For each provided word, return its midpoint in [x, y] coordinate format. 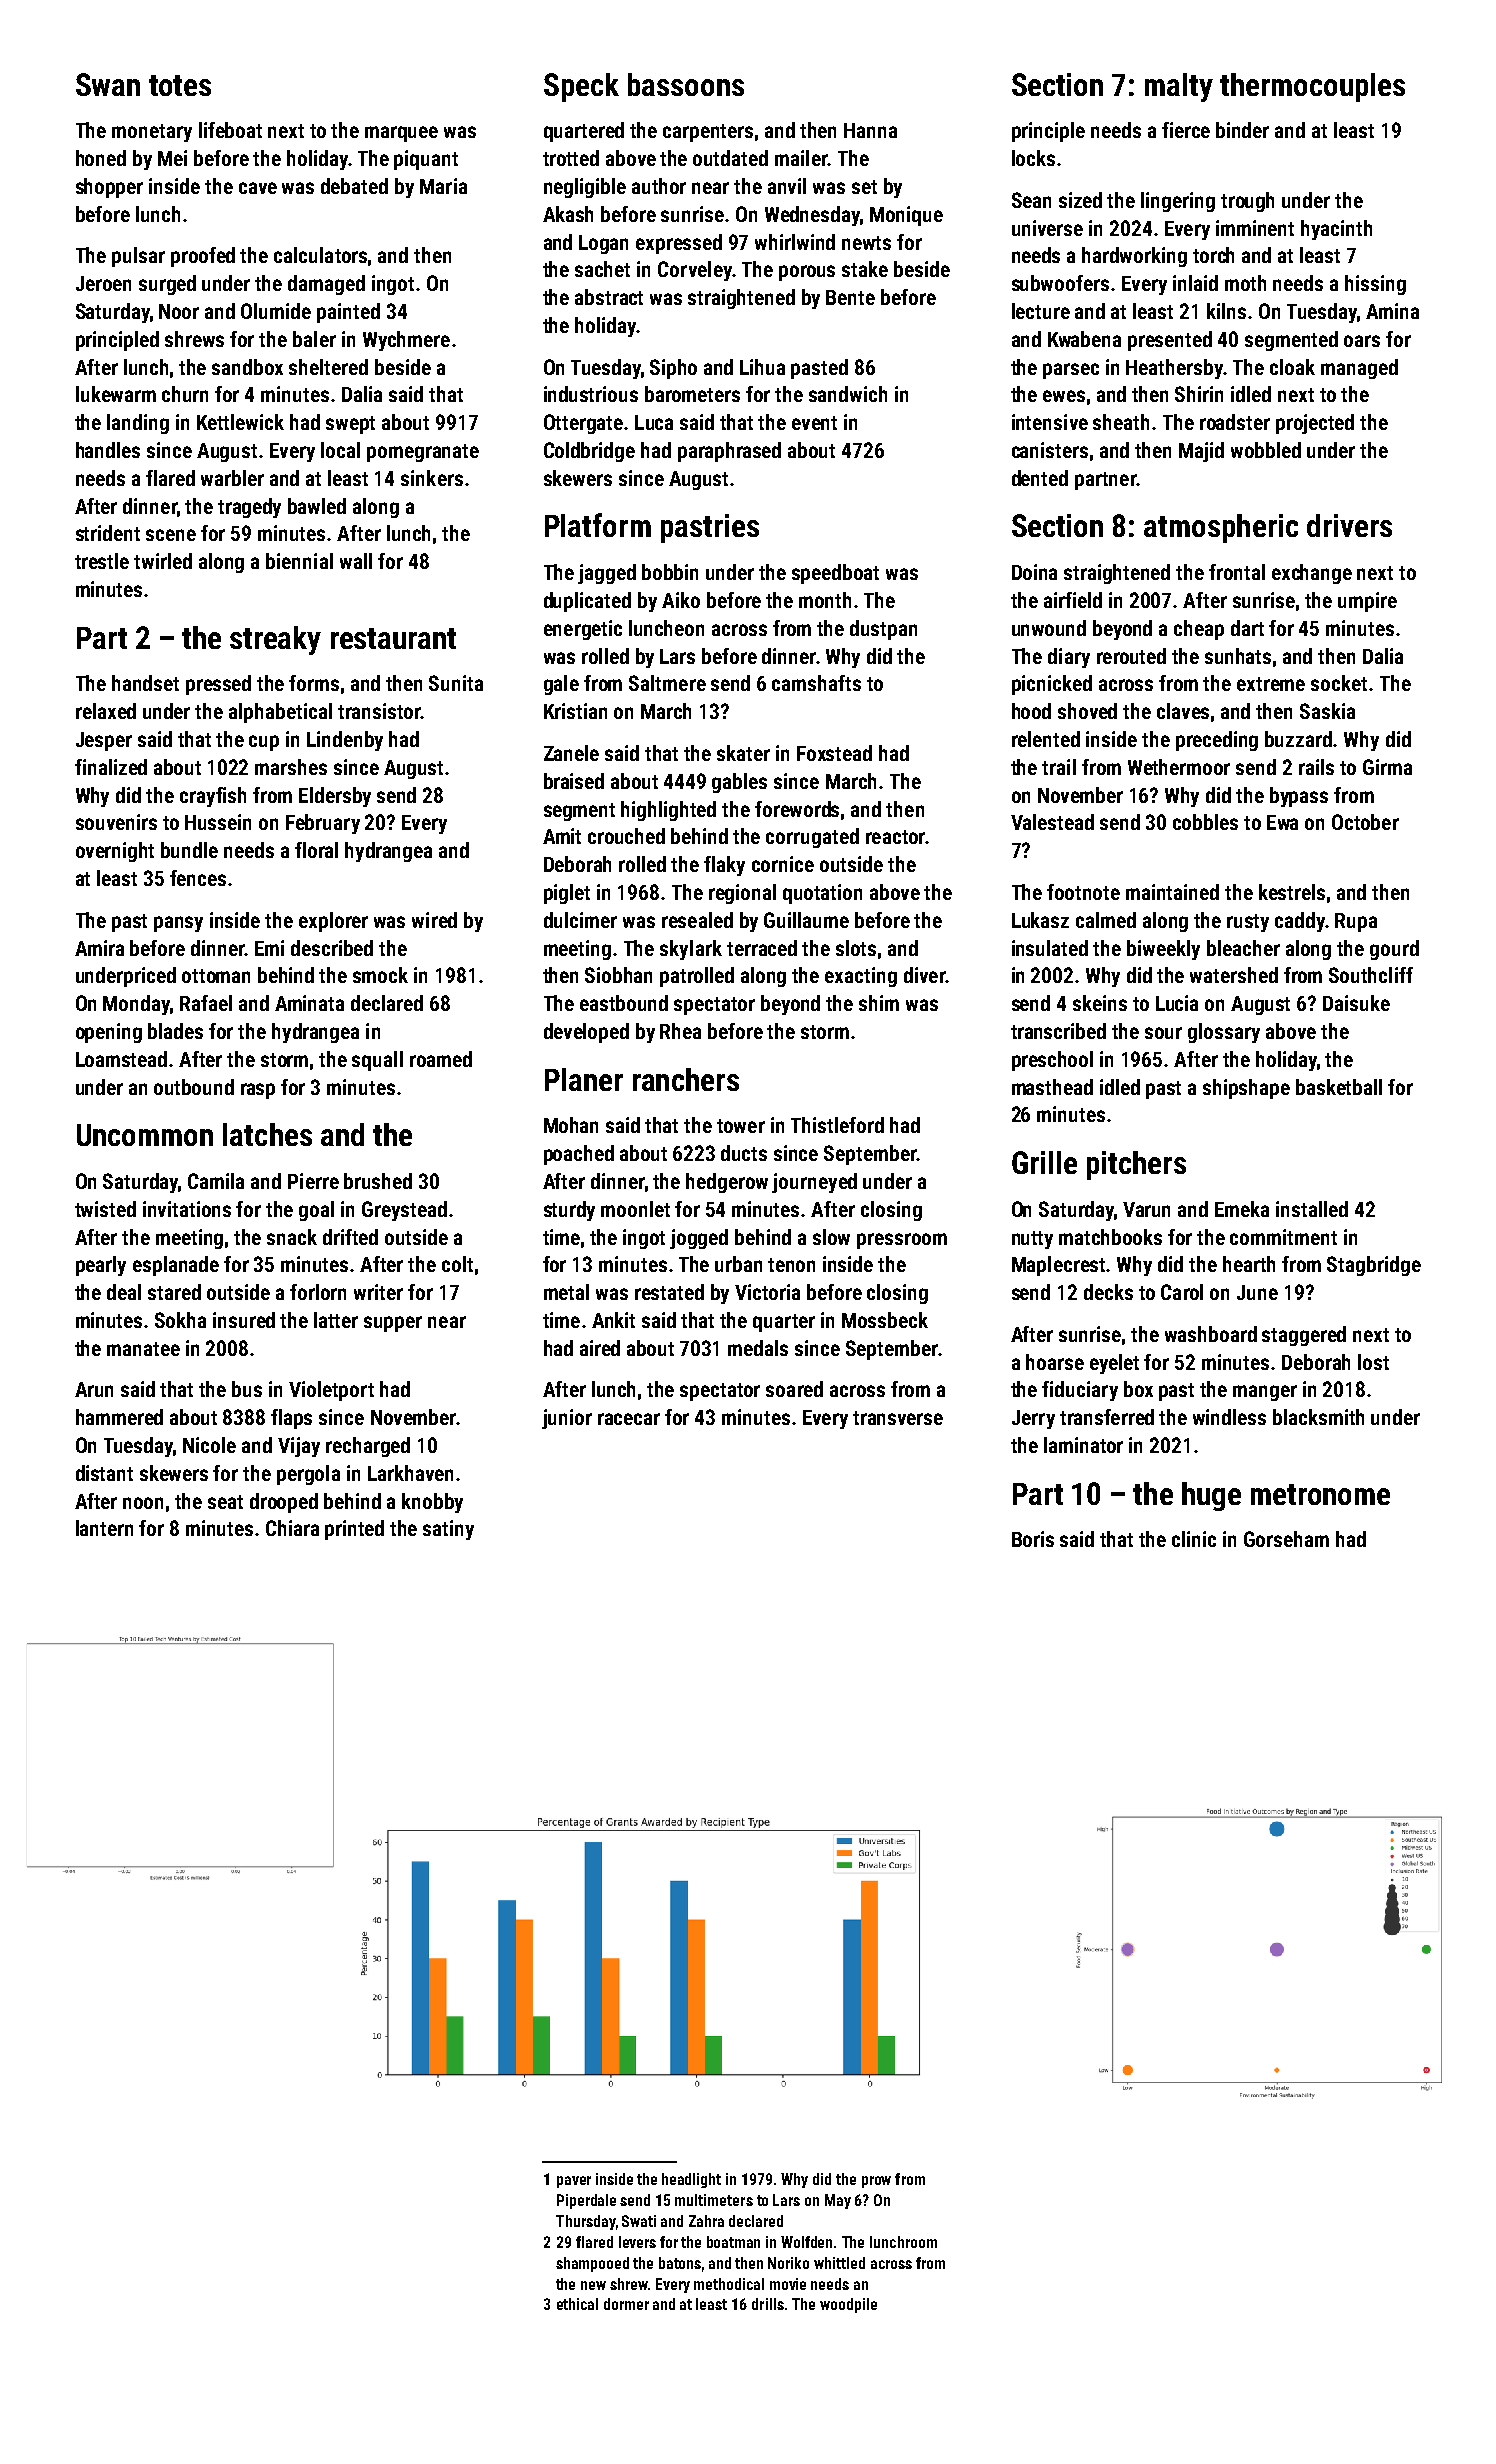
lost [1373, 1362]
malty [1179, 87]
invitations [187, 1209]
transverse [898, 1418]
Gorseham [1286, 1539]
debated [354, 186]
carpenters [708, 133]
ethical [577, 2304]
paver [574, 2182]
